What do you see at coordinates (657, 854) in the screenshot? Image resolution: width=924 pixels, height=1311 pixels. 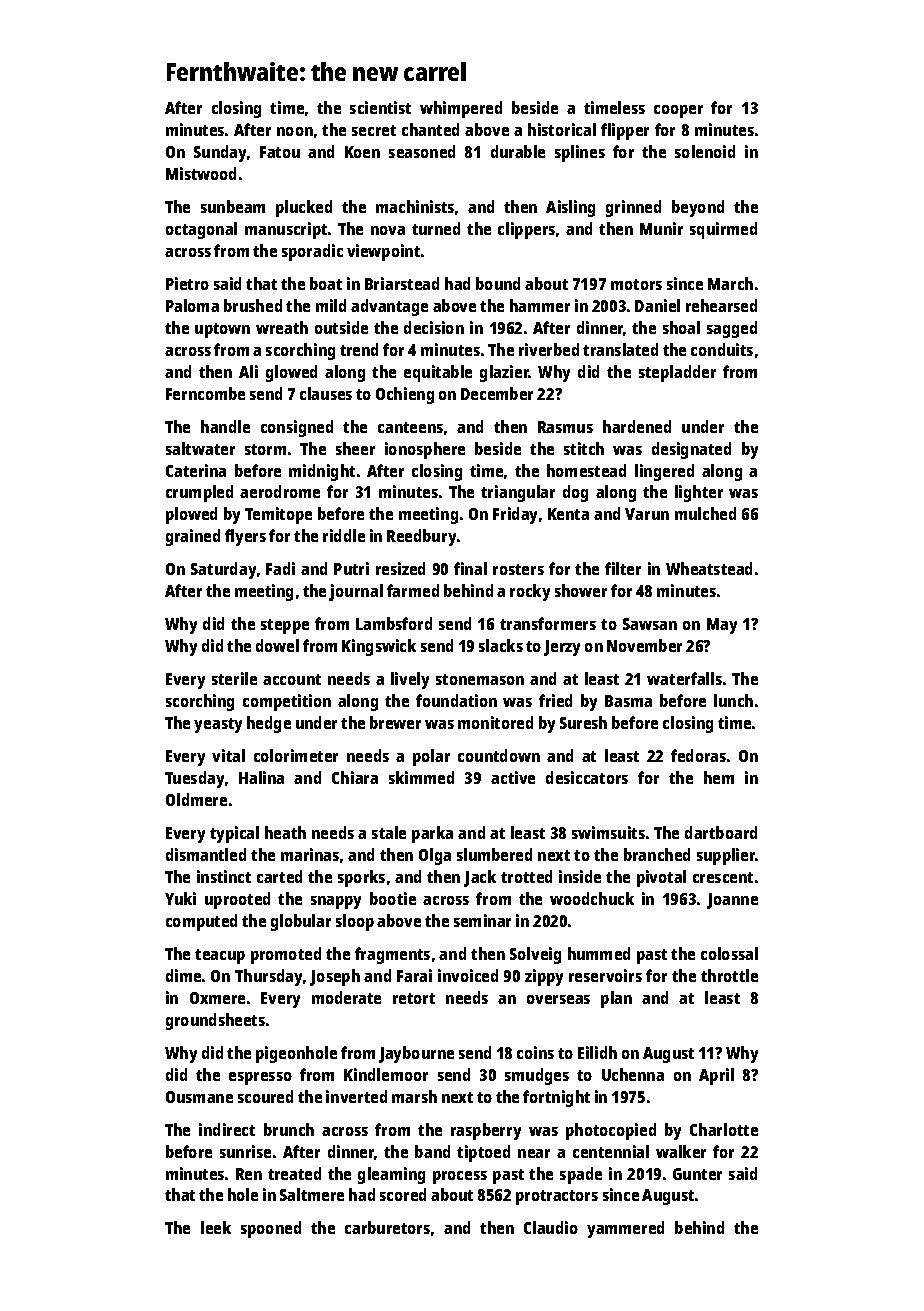 I see `branched` at bounding box center [657, 854].
